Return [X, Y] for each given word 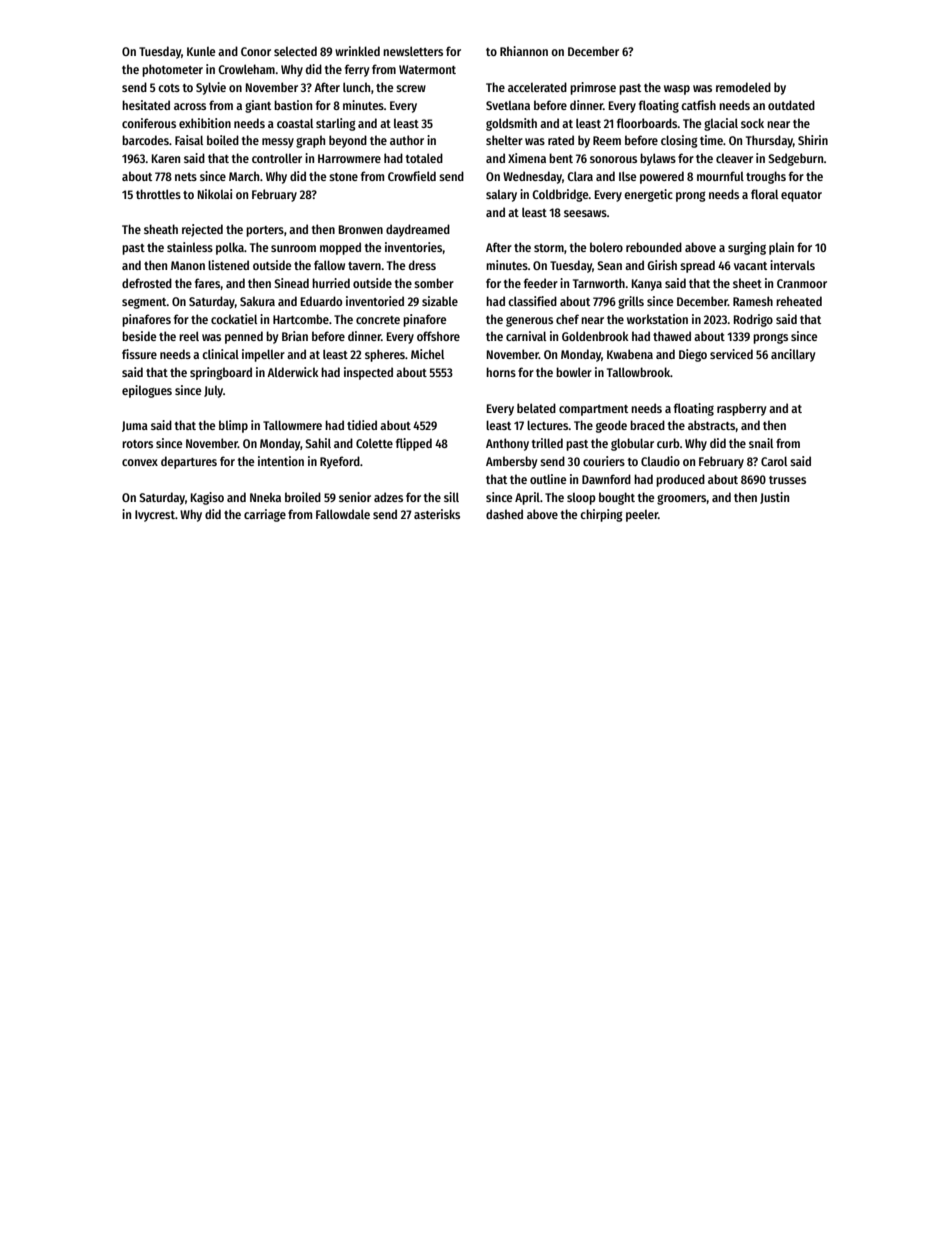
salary [501, 196]
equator [801, 196]
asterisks [437, 514]
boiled [223, 140]
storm [549, 248]
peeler [642, 516]
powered [662, 177]
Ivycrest [155, 516]
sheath [161, 229]
